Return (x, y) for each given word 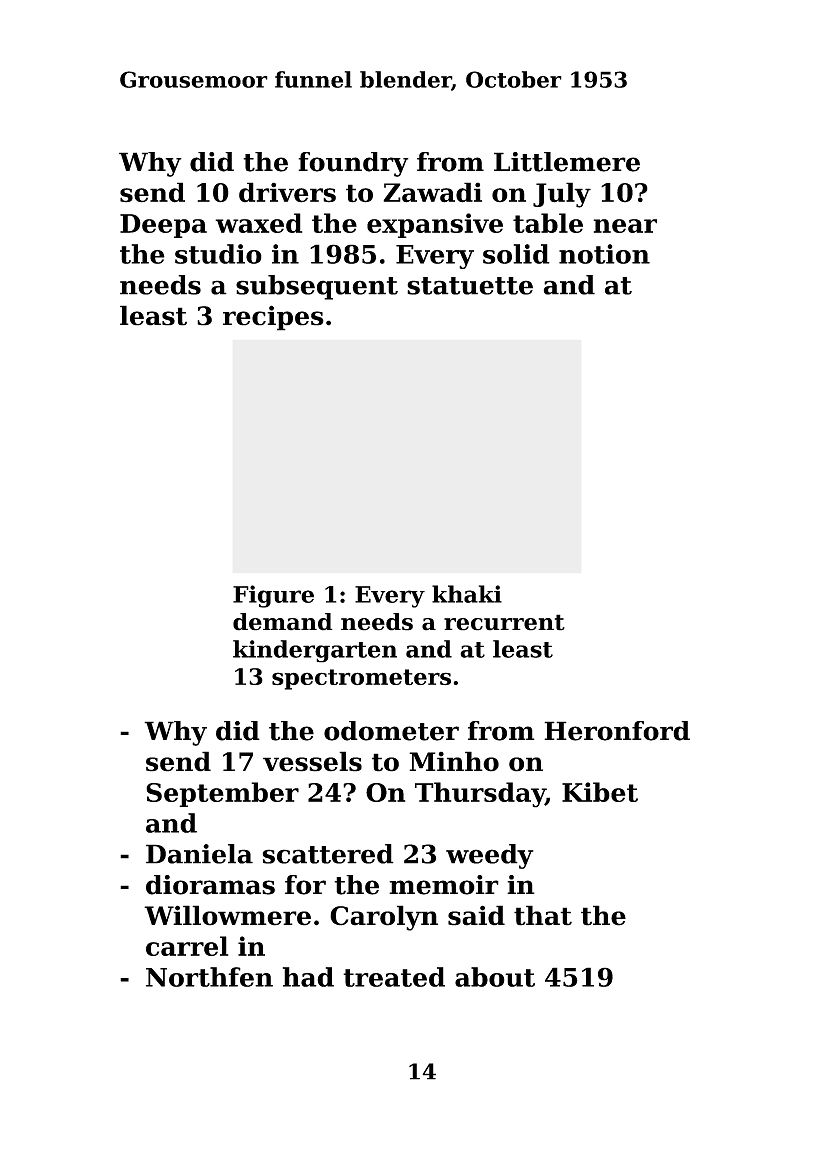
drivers (287, 192)
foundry (353, 164)
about (495, 977)
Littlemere (567, 162)
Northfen (209, 977)
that (543, 915)
